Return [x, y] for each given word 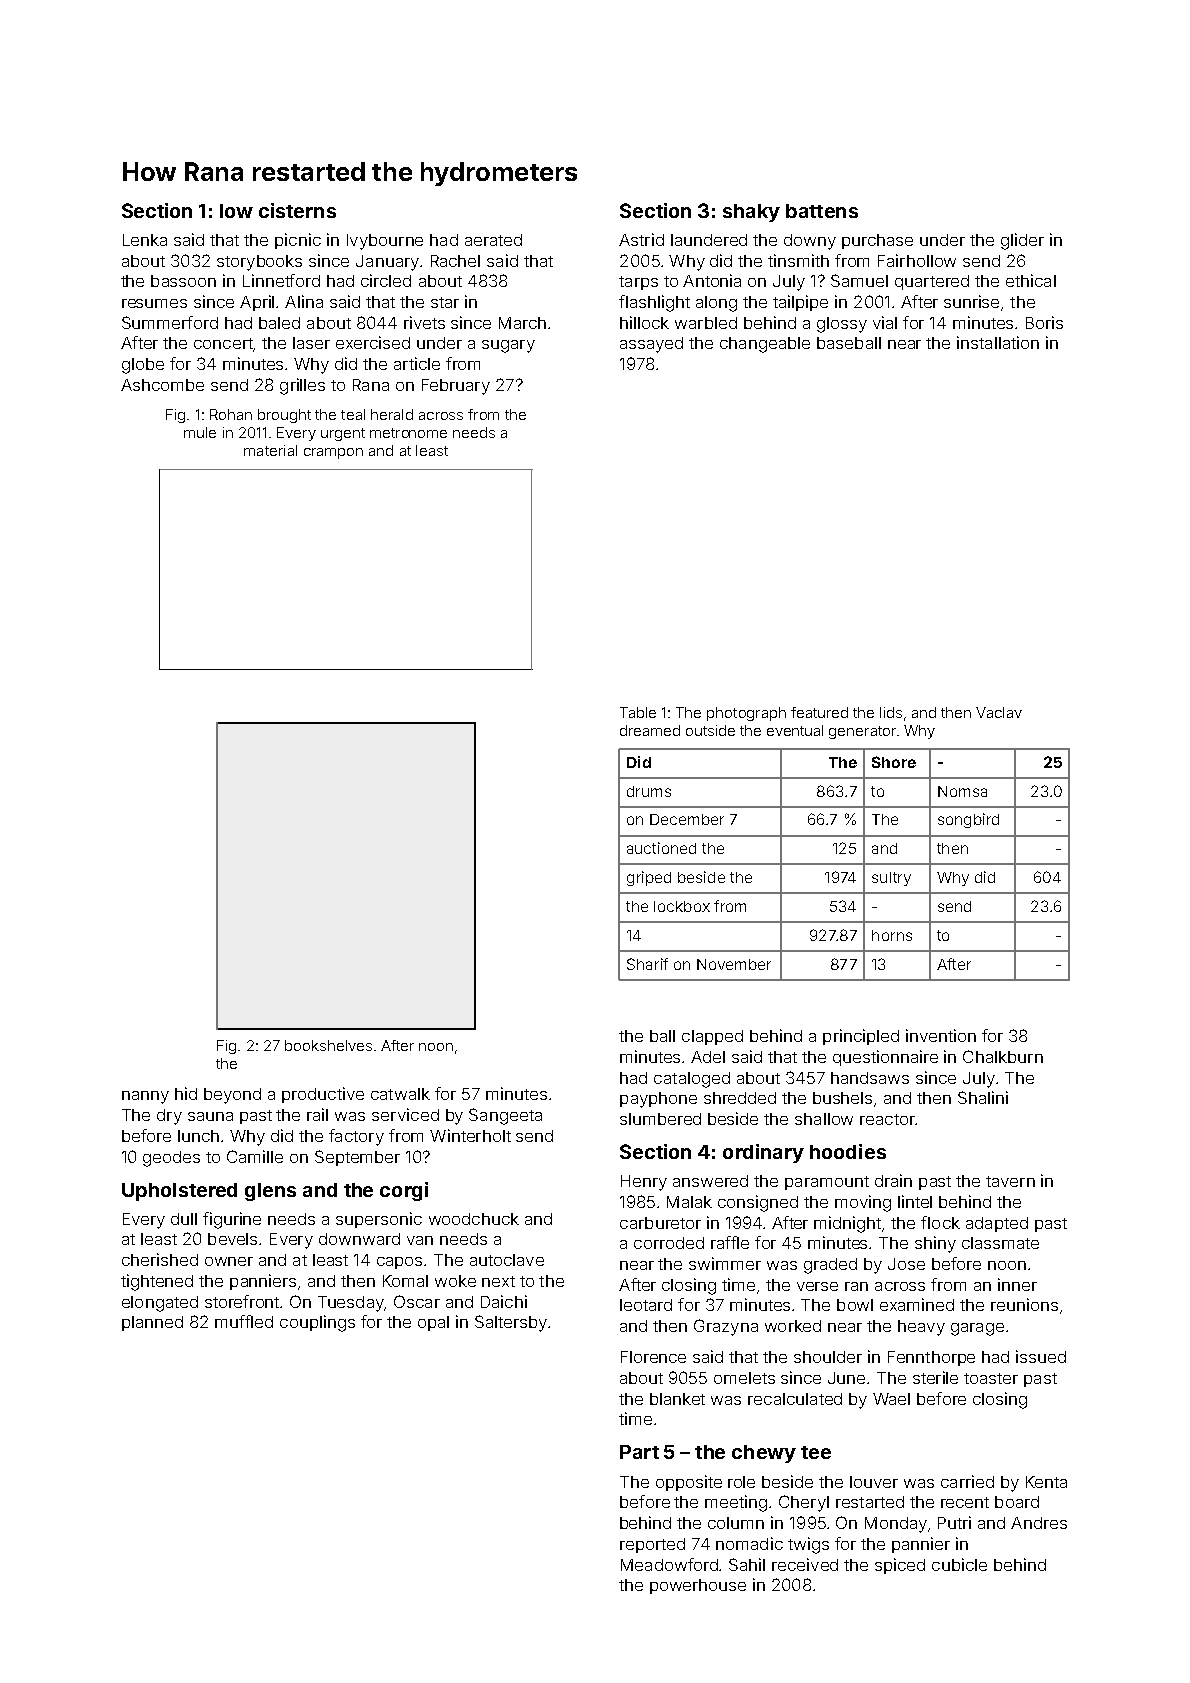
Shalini [983, 1097]
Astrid [641, 239]
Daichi [504, 1301]
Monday [896, 1525]
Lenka [145, 240]
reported [652, 1545]
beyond [232, 1096]
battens [822, 211]
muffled [244, 1321]
